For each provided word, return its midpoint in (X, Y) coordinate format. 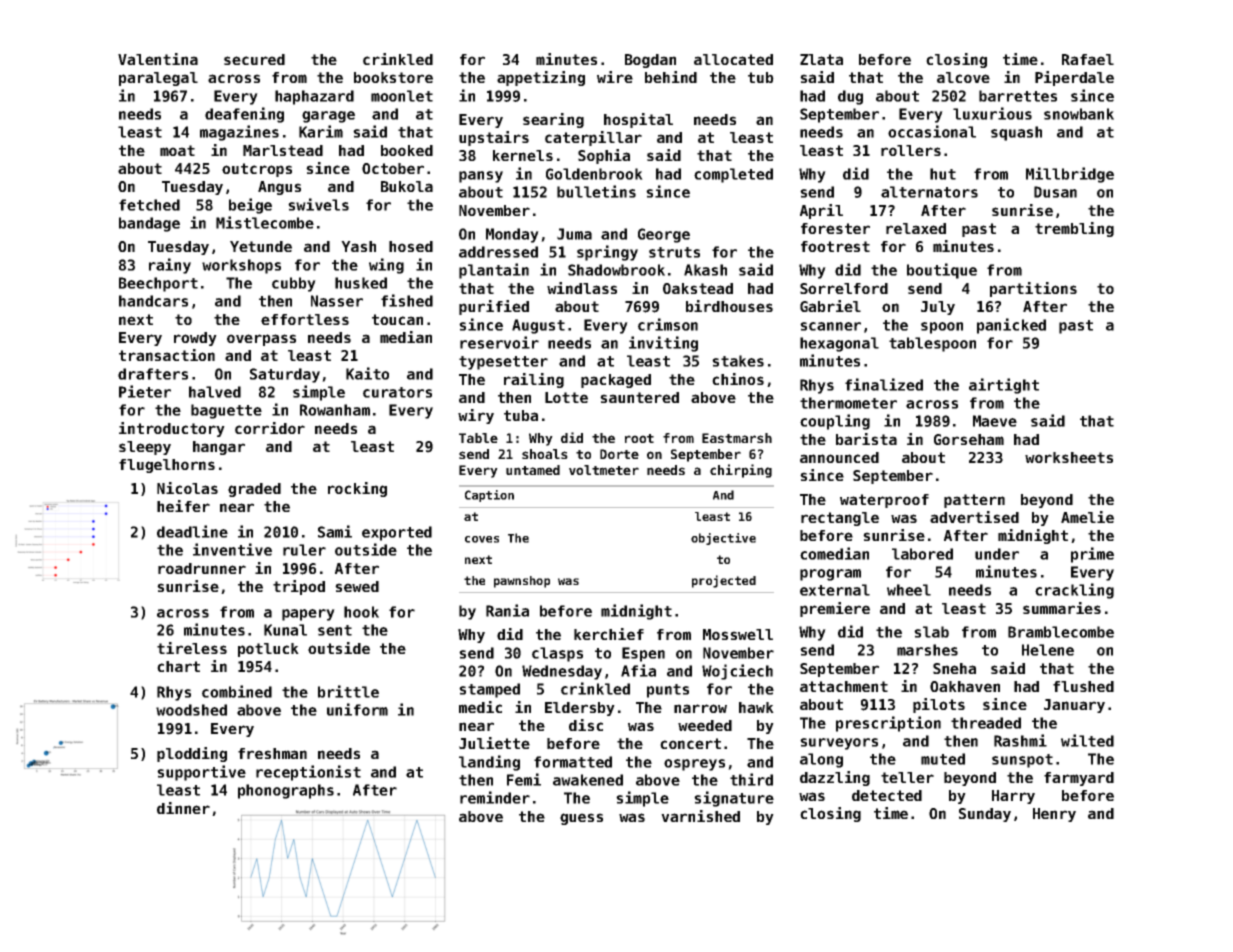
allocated (733, 59)
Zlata (821, 59)
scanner (830, 326)
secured (254, 59)
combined (237, 691)
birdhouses (729, 306)
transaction (167, 355)
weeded (705, 725)
